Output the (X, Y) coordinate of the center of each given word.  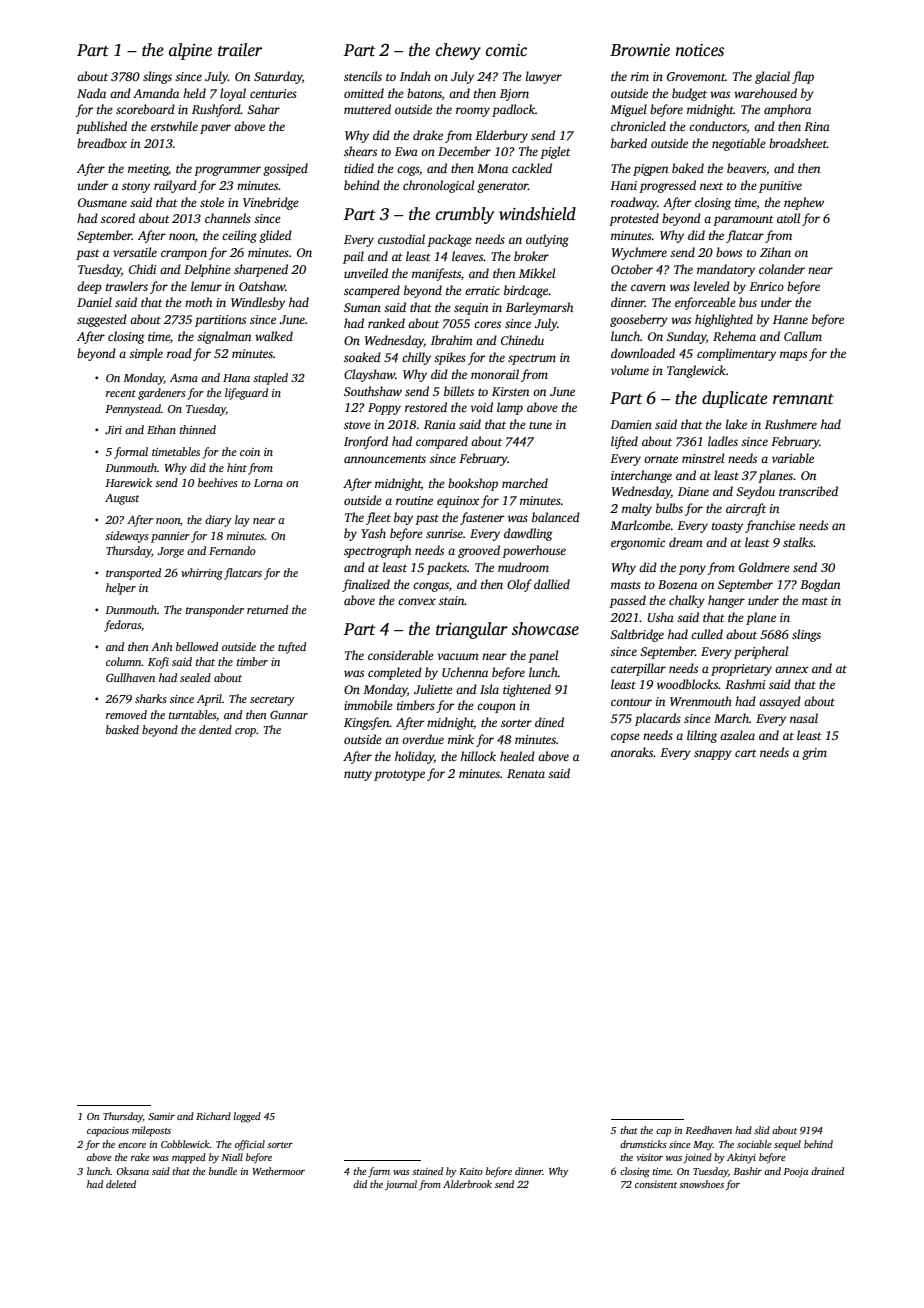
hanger (726, 601)
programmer (227, 171)
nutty (358, 775)
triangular (472, 630)
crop (245, 732)
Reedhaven (708, 1130)
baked (688, 168)
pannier (170, 537)
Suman (362, 307)
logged (247, 1117)
